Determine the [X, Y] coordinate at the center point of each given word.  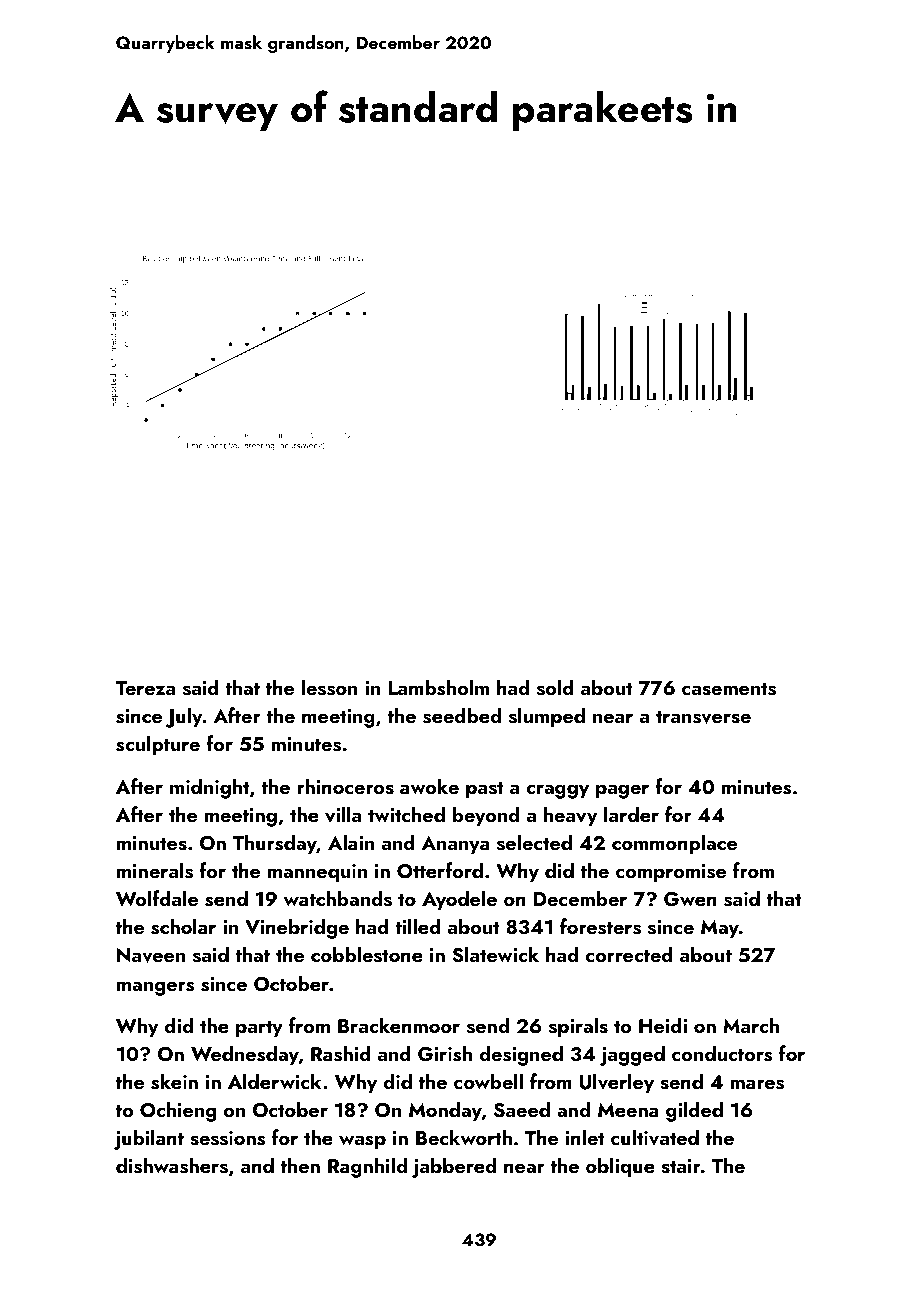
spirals [578, 1027]
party [259, 1029]
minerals [155, 870]
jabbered [454, 1167]
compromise [671, 873]
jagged [632, 1055]
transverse [703, 717]
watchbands [338, 898]
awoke [429, 786]
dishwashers [172, 1165]
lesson [329, 687]
